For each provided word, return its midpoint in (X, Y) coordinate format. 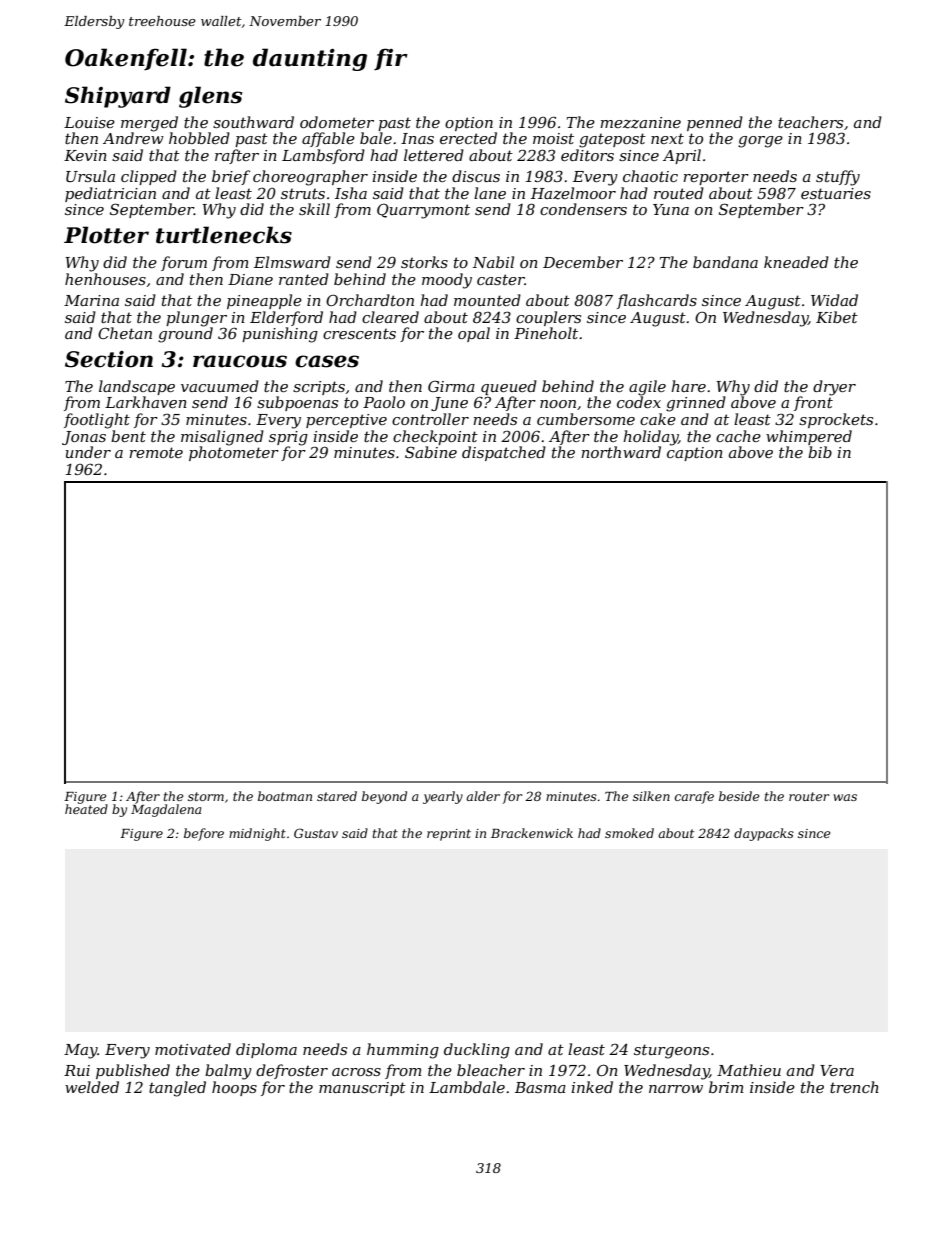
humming (403, 1051)
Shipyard (118, 97)
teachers (810, 122)
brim (726, 1087)
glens (210, 97)
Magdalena (166, 810)
